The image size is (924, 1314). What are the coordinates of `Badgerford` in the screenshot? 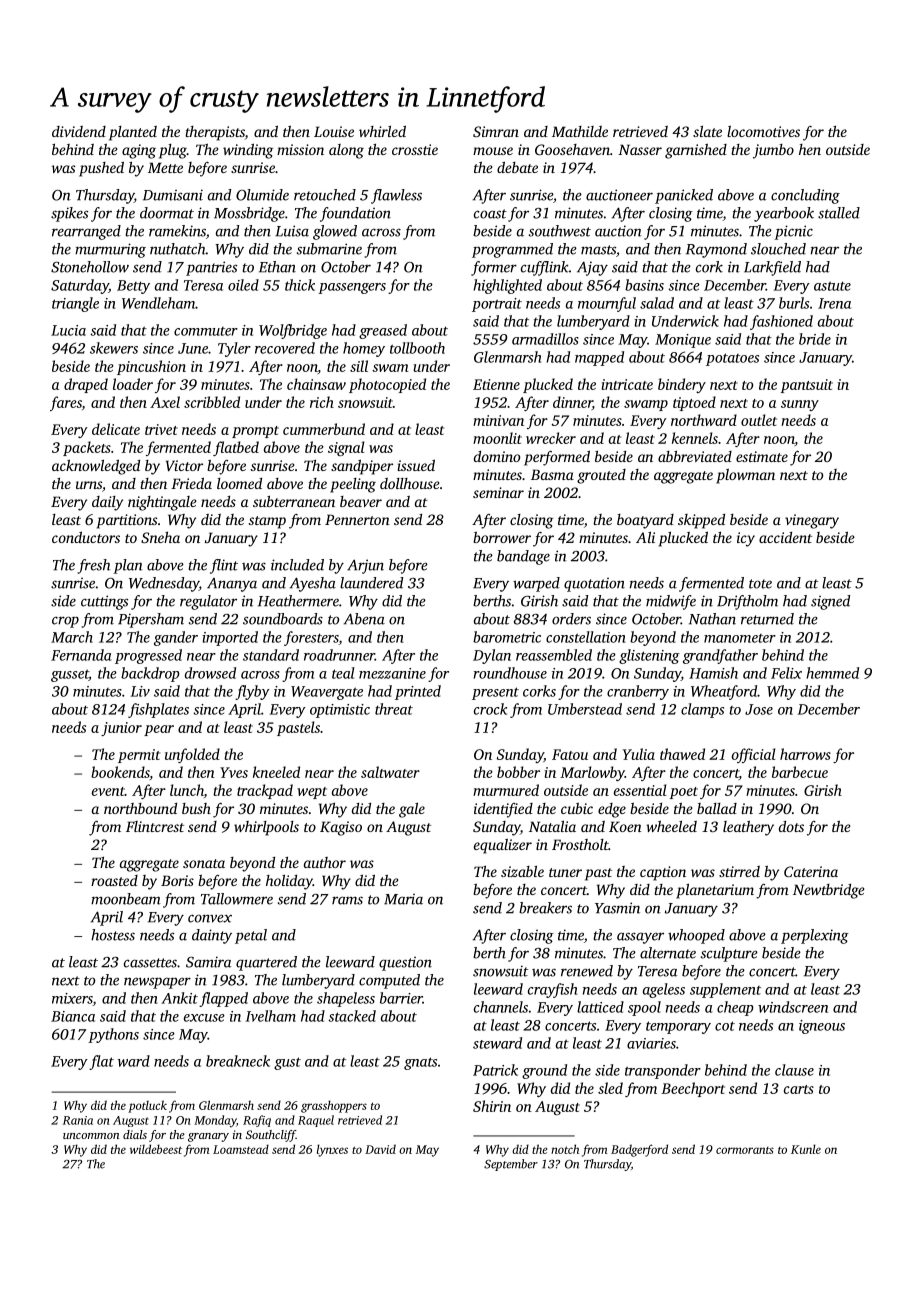 It's located at (639, 1150).
